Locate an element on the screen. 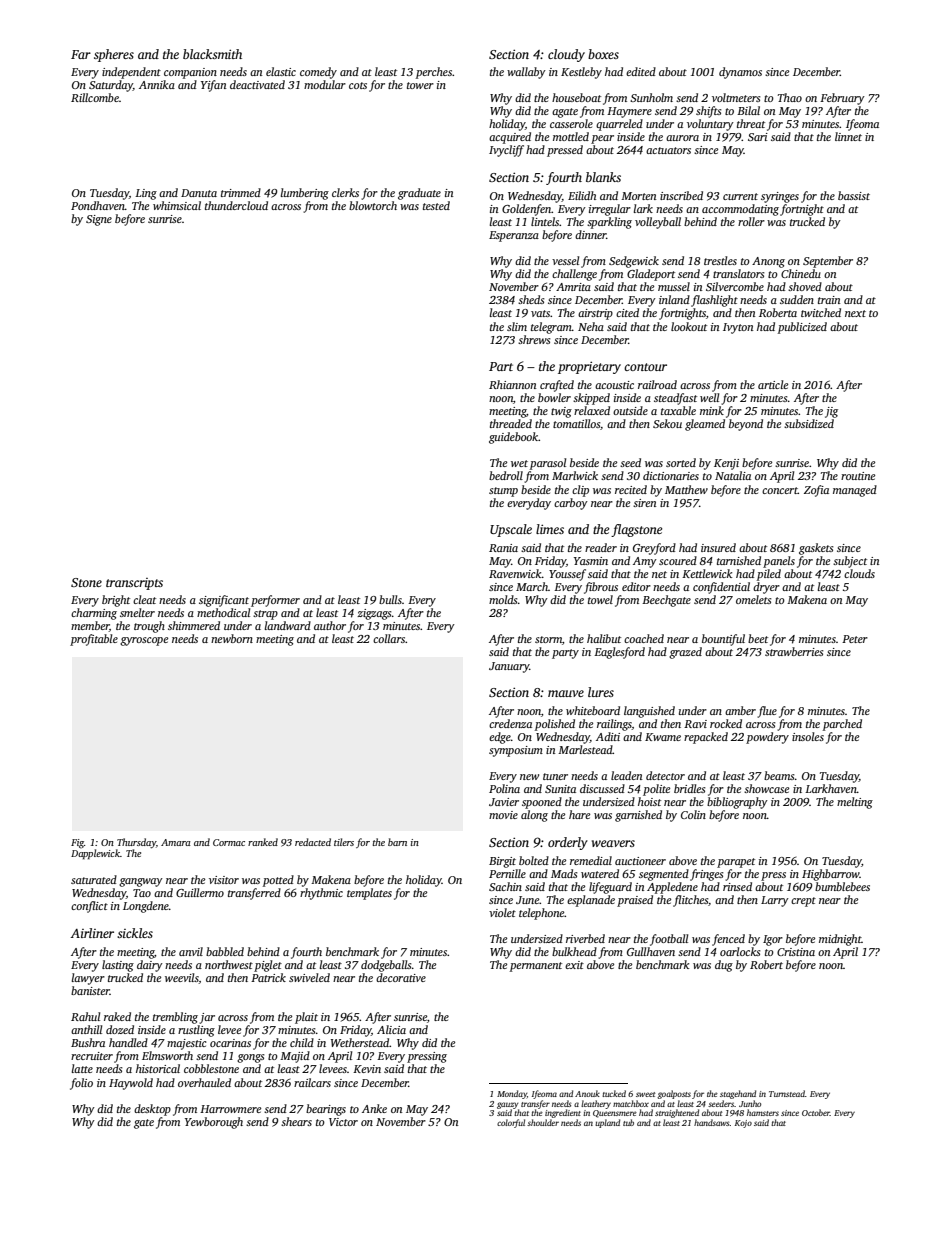  desktop is located at coordinates (152, 1110).
